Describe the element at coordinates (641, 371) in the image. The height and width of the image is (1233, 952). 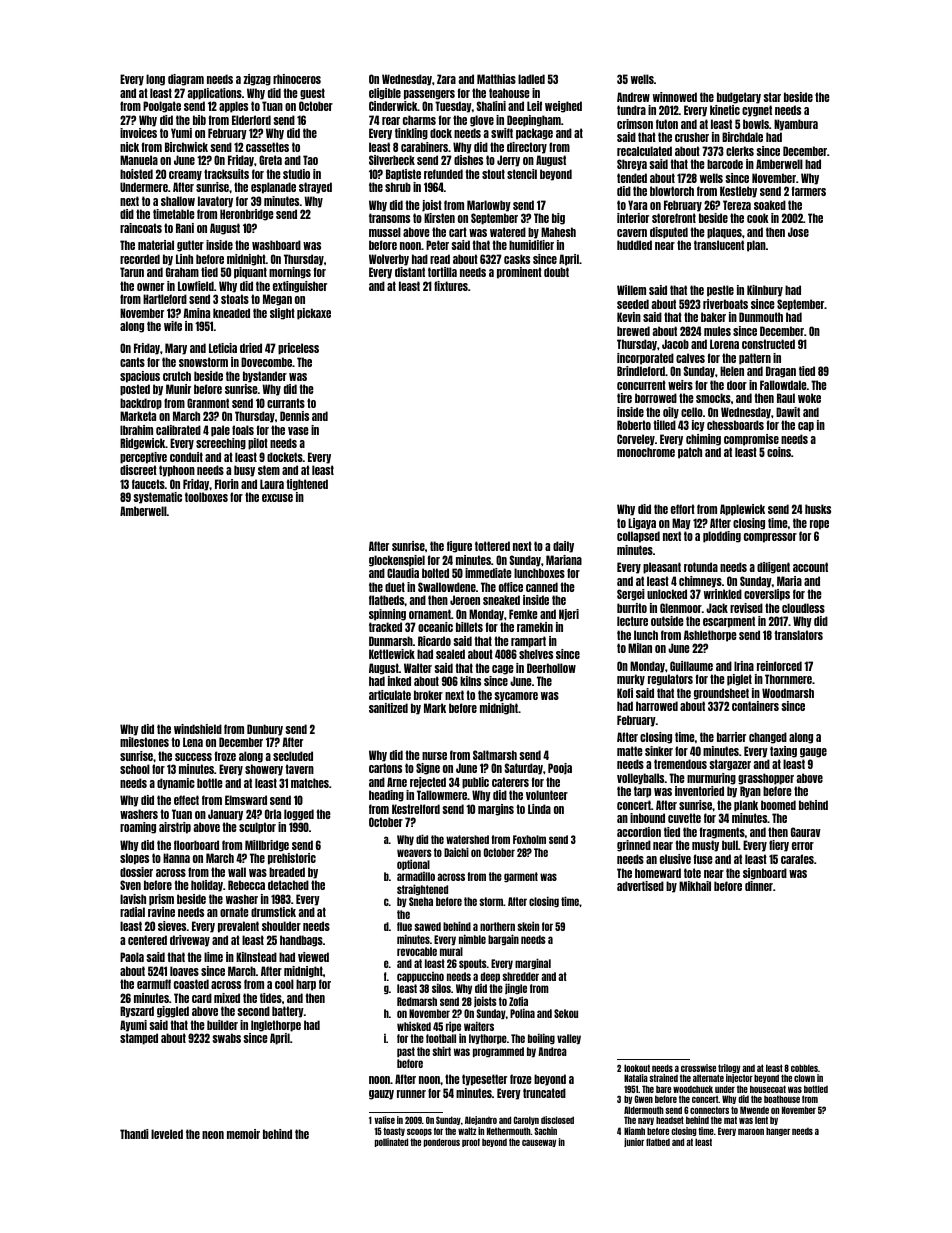
I see `Brindleford` at that location.
